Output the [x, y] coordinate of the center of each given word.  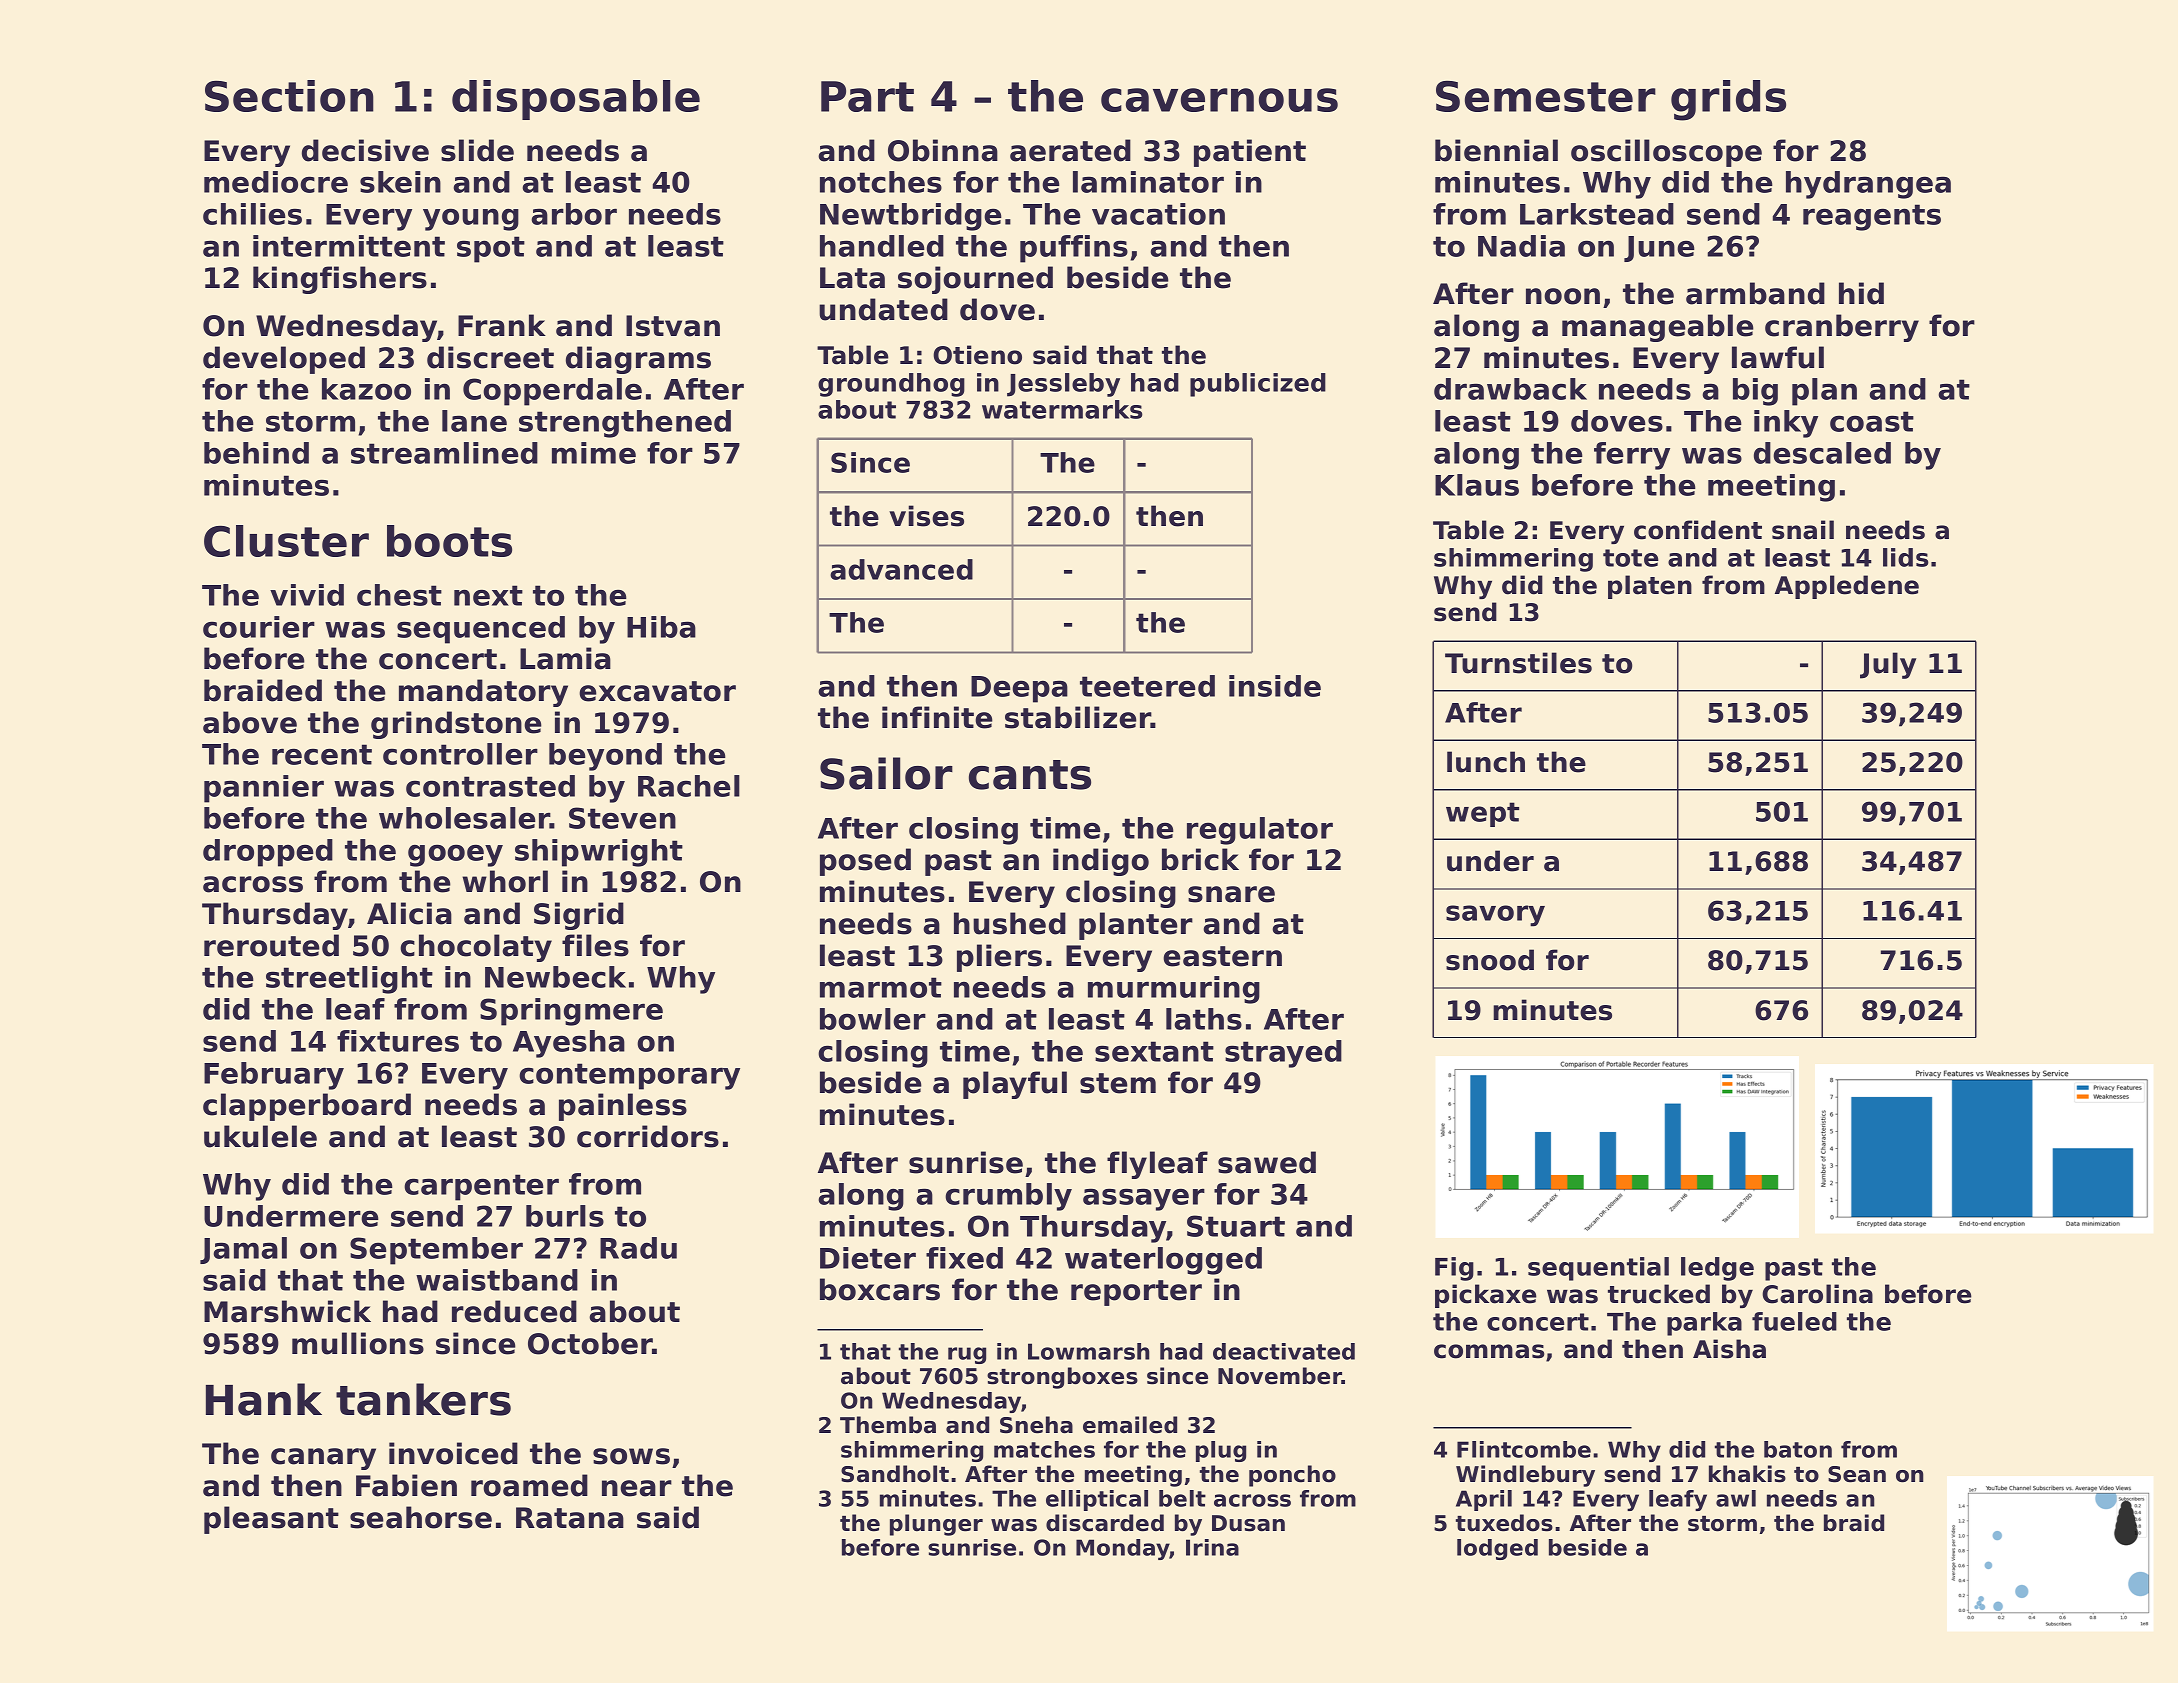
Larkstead [1597, 214]
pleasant [271, 1520]
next [488, 595]
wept [1482, 814]
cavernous [1219, 100]
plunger [936, 1525]
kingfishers [340, 280]
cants [1030, 775]
